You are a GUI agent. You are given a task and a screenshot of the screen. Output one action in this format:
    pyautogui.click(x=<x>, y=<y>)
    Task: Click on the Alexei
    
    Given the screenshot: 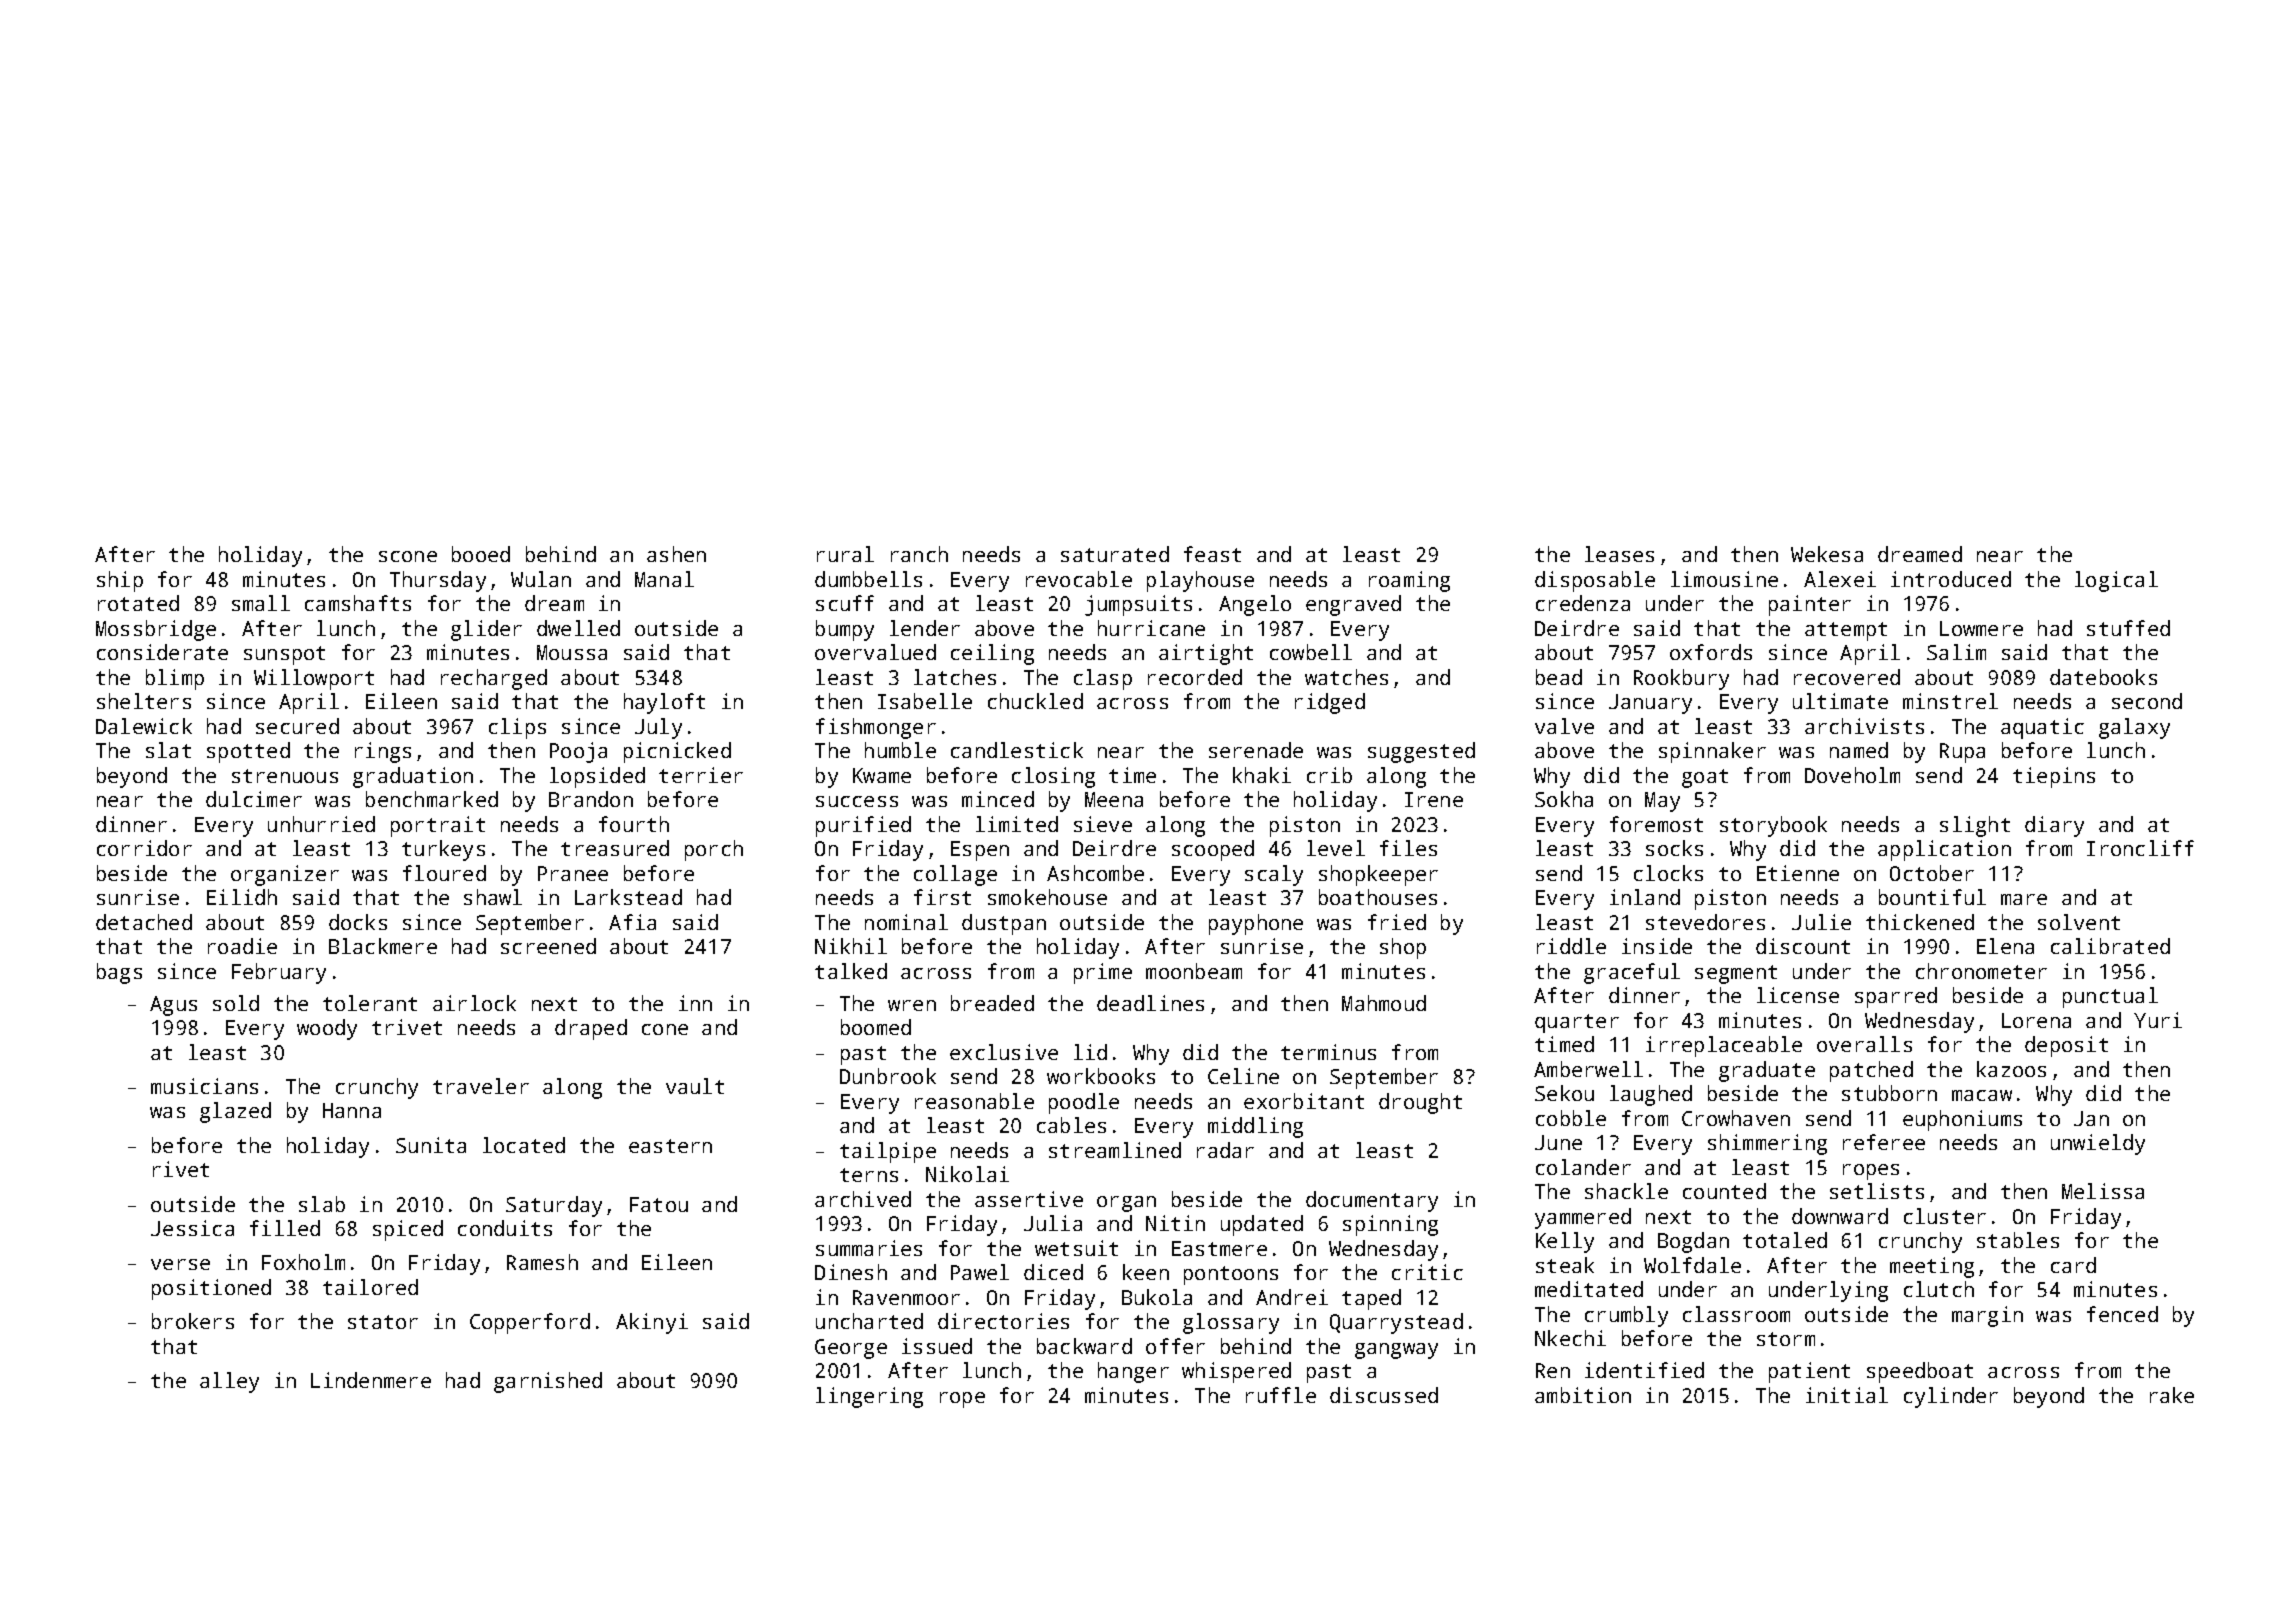 What is the action you would take?
    pyautogui.click(x=1840, y=579)
